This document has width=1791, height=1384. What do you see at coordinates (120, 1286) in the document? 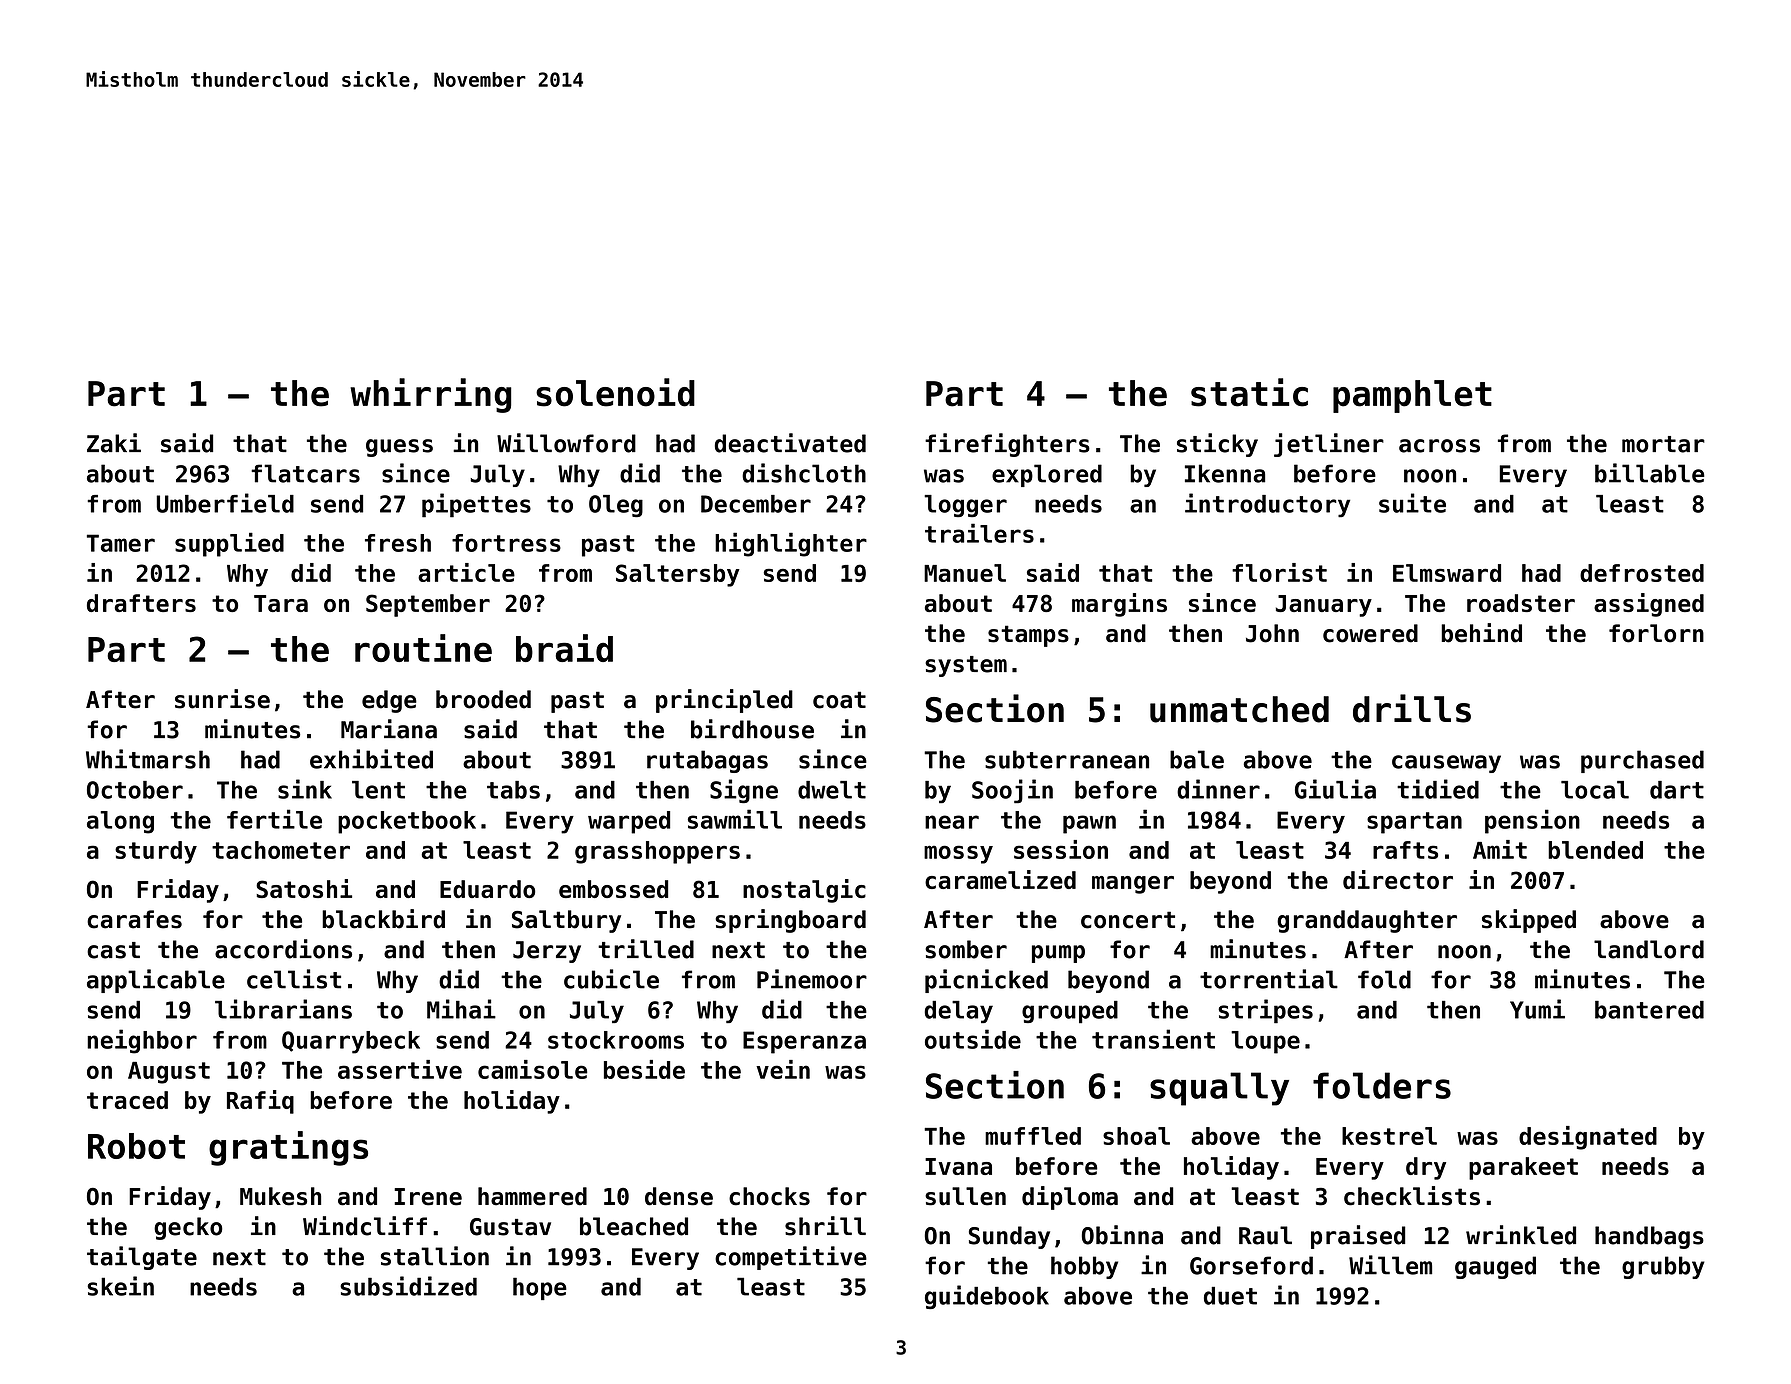
I see `skein` at bounding box center [120, 1286].
